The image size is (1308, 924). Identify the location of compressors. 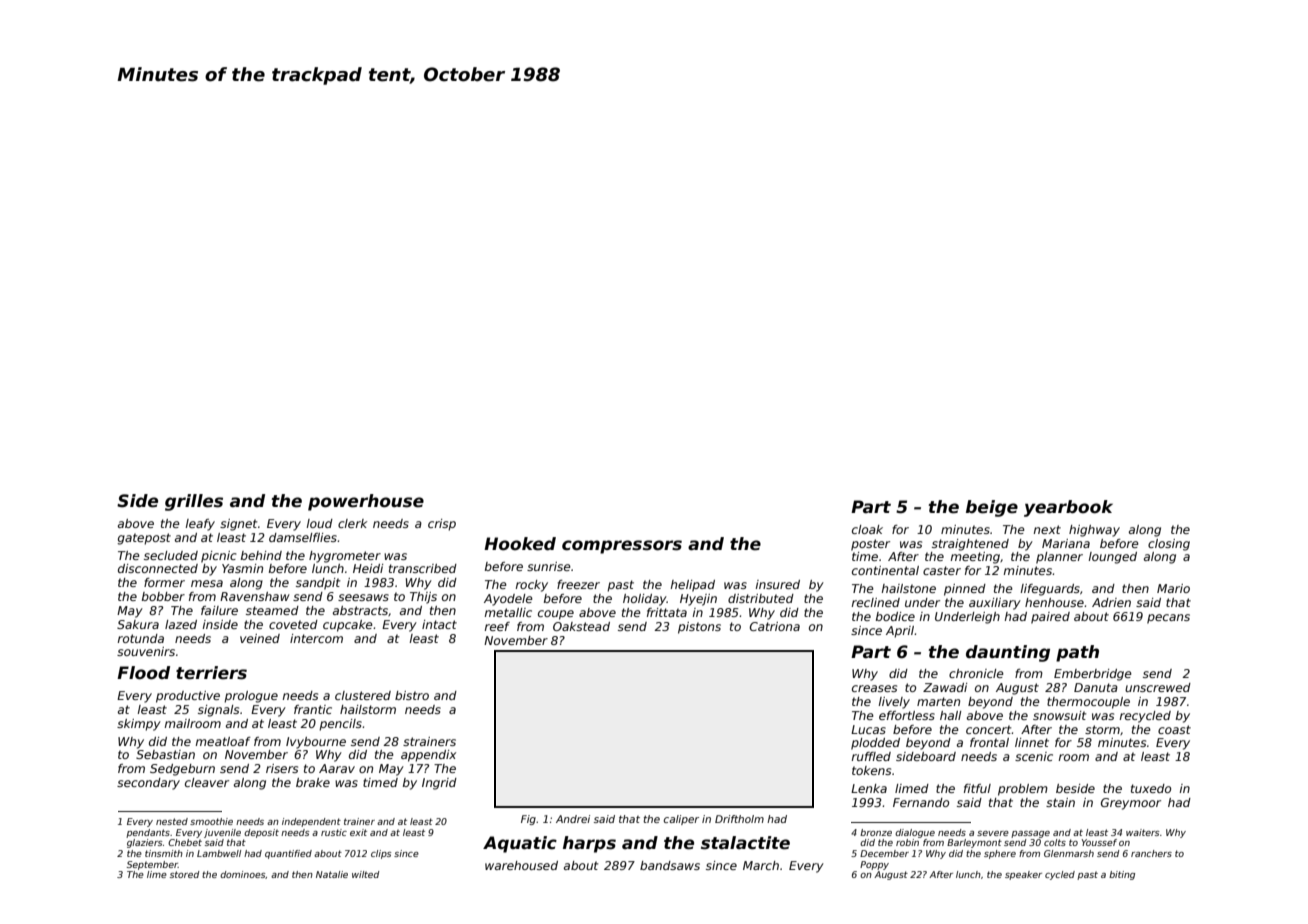
(622, 547).
